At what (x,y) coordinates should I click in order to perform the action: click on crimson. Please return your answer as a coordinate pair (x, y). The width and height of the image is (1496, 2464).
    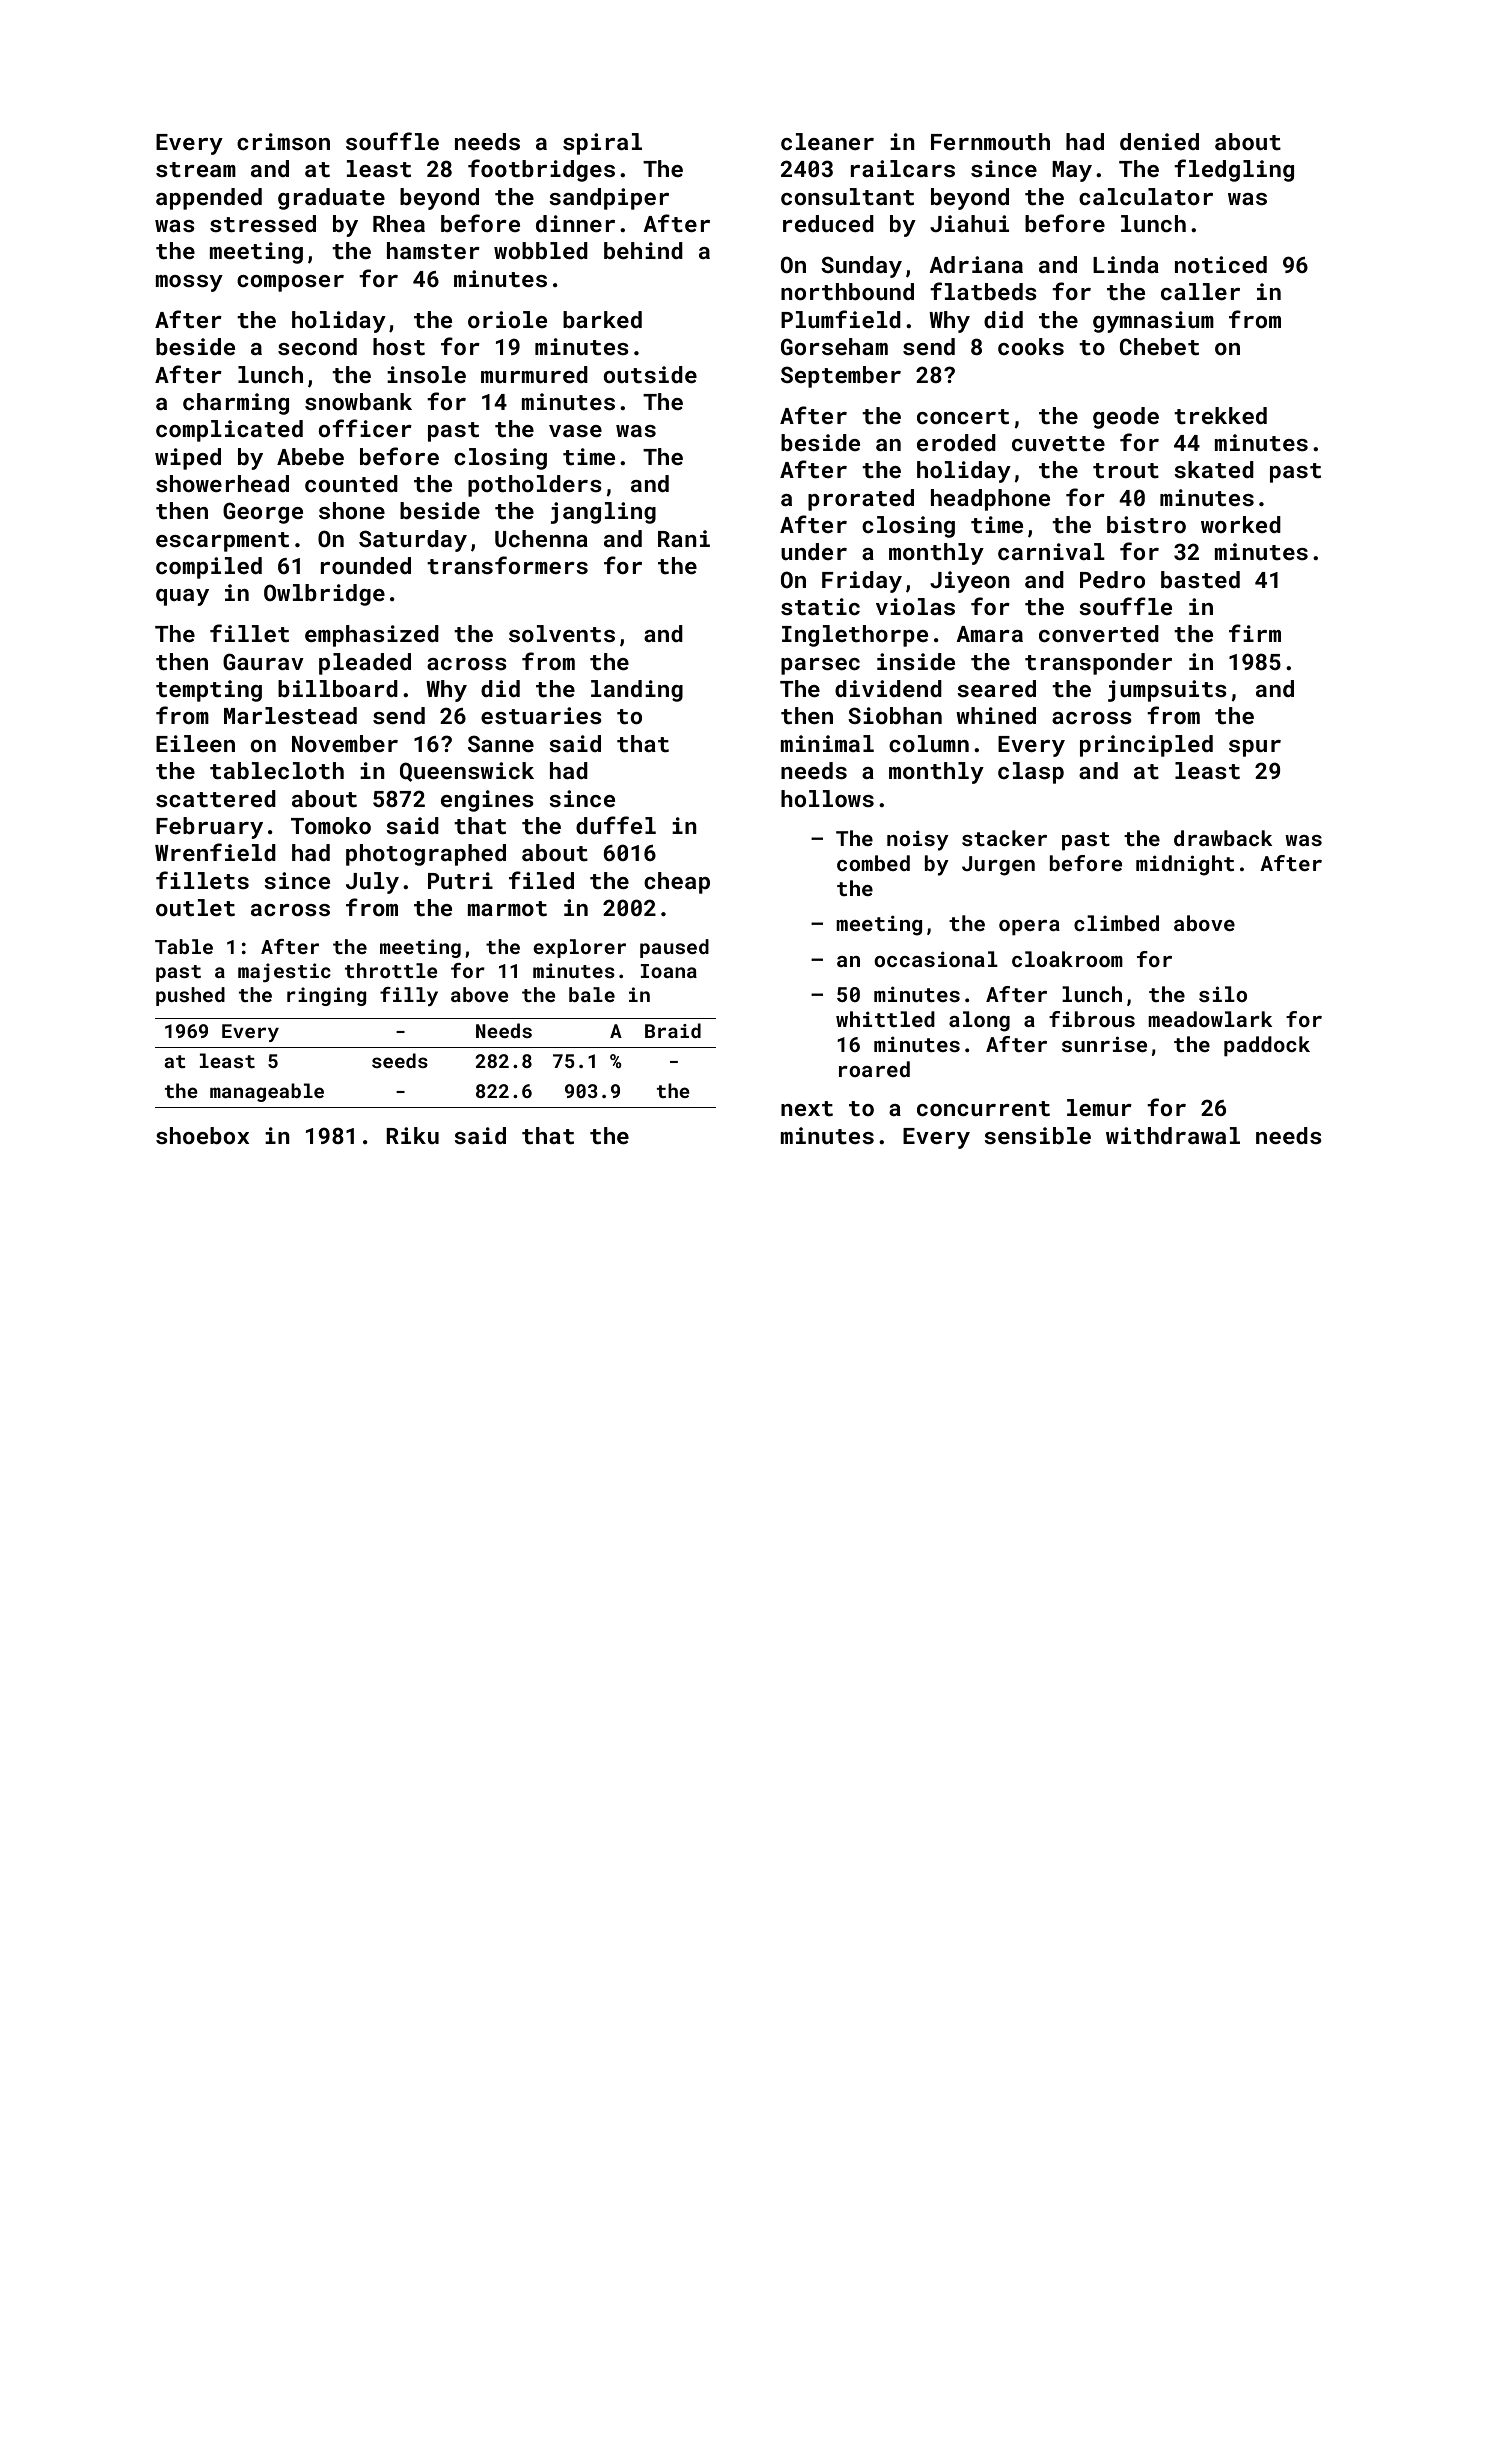
    Looking at the image, I should click on (283, 141).
